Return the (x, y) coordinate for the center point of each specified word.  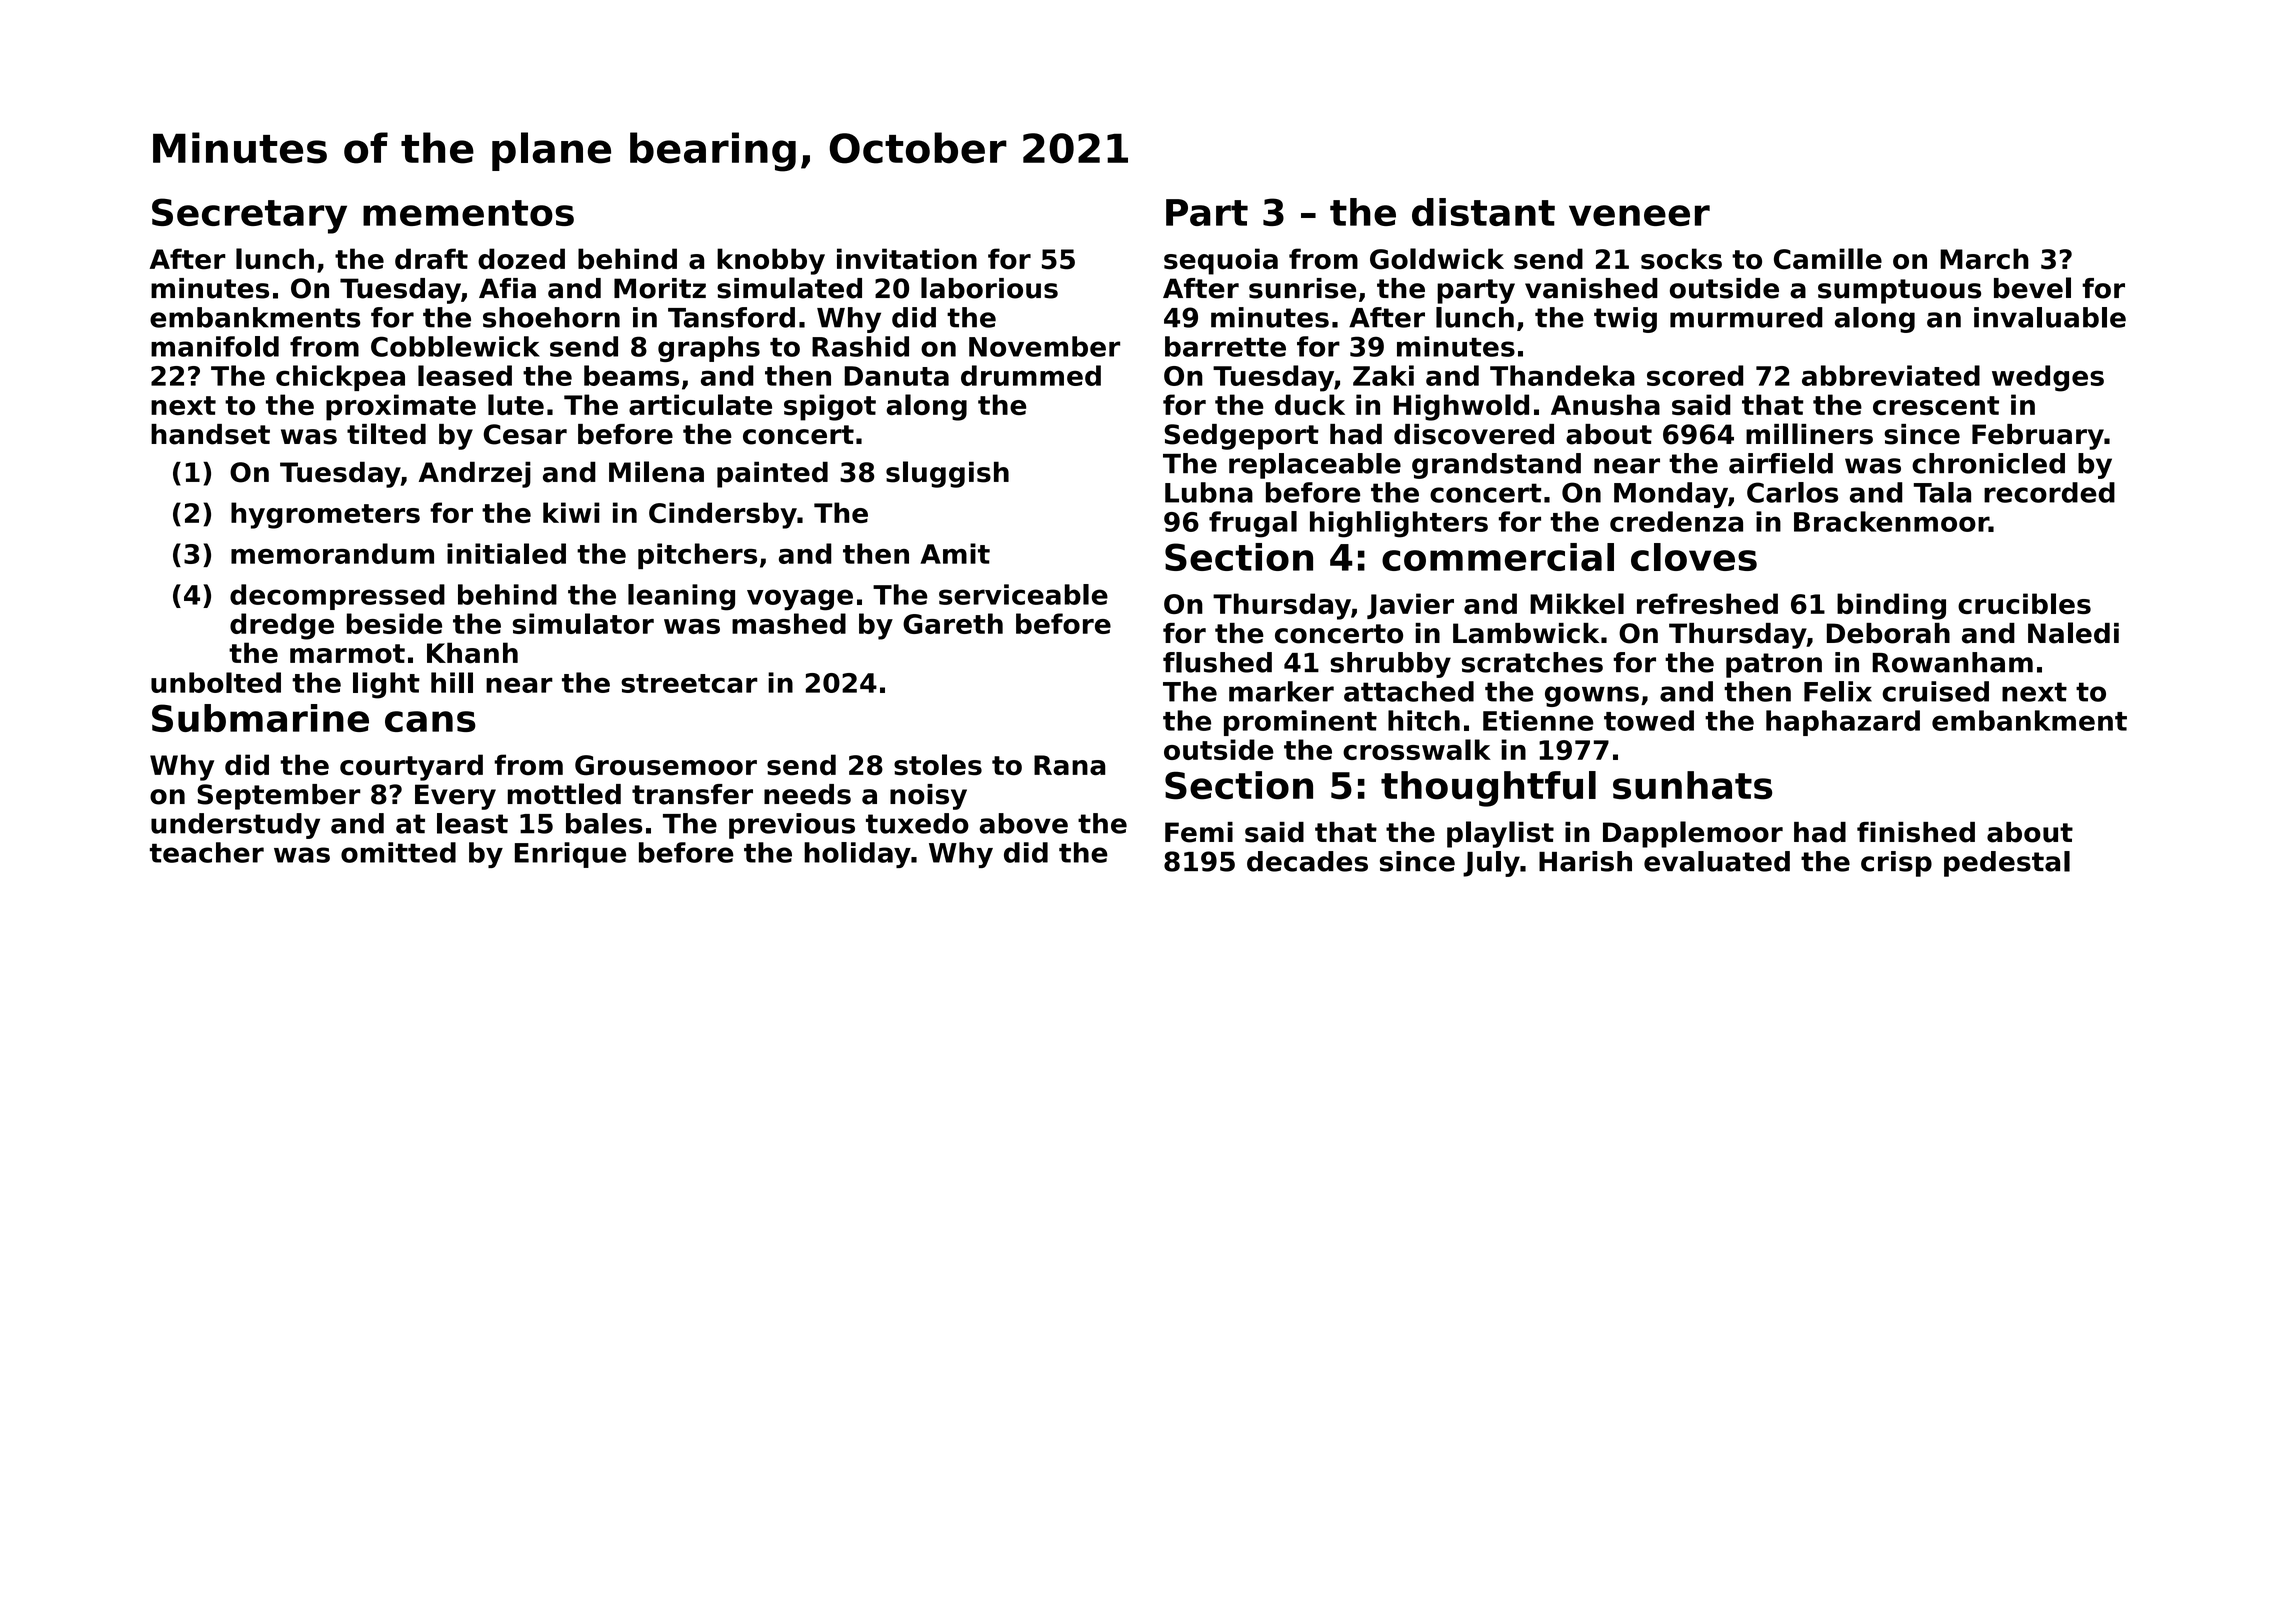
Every (455, 797)
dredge (282, 626)
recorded (2049, 492)
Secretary (249, 216)
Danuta (896, 376)
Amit (955, 553)
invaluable (2050, 317)
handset (210, 434)
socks (1681, 259)
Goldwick (1437, 259)
